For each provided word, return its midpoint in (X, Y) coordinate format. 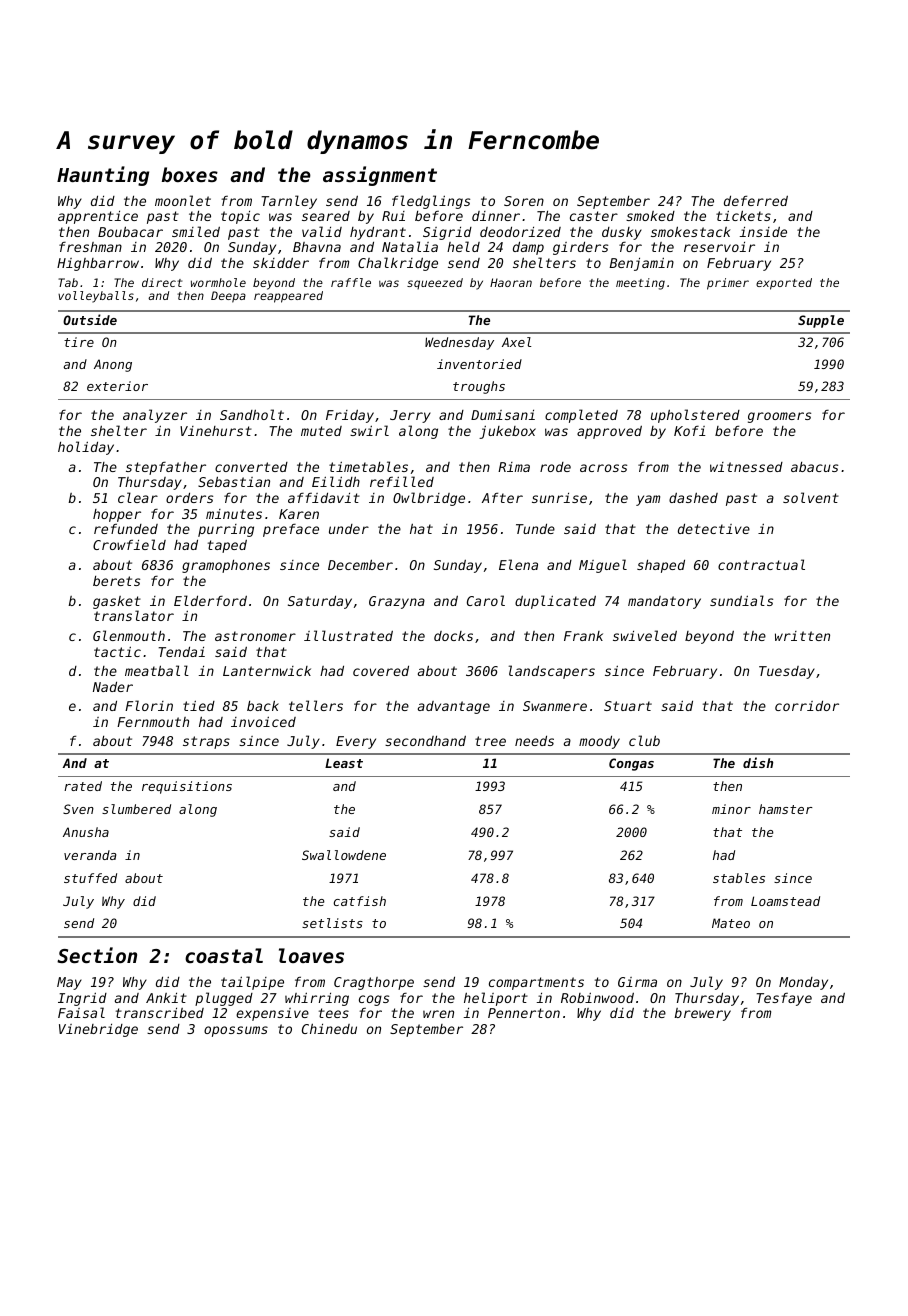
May (69, 983)
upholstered (695, 416)
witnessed (746, 467)
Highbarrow (98, 264)
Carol (486, 600)
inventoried (479, 364)
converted (251, 467)
